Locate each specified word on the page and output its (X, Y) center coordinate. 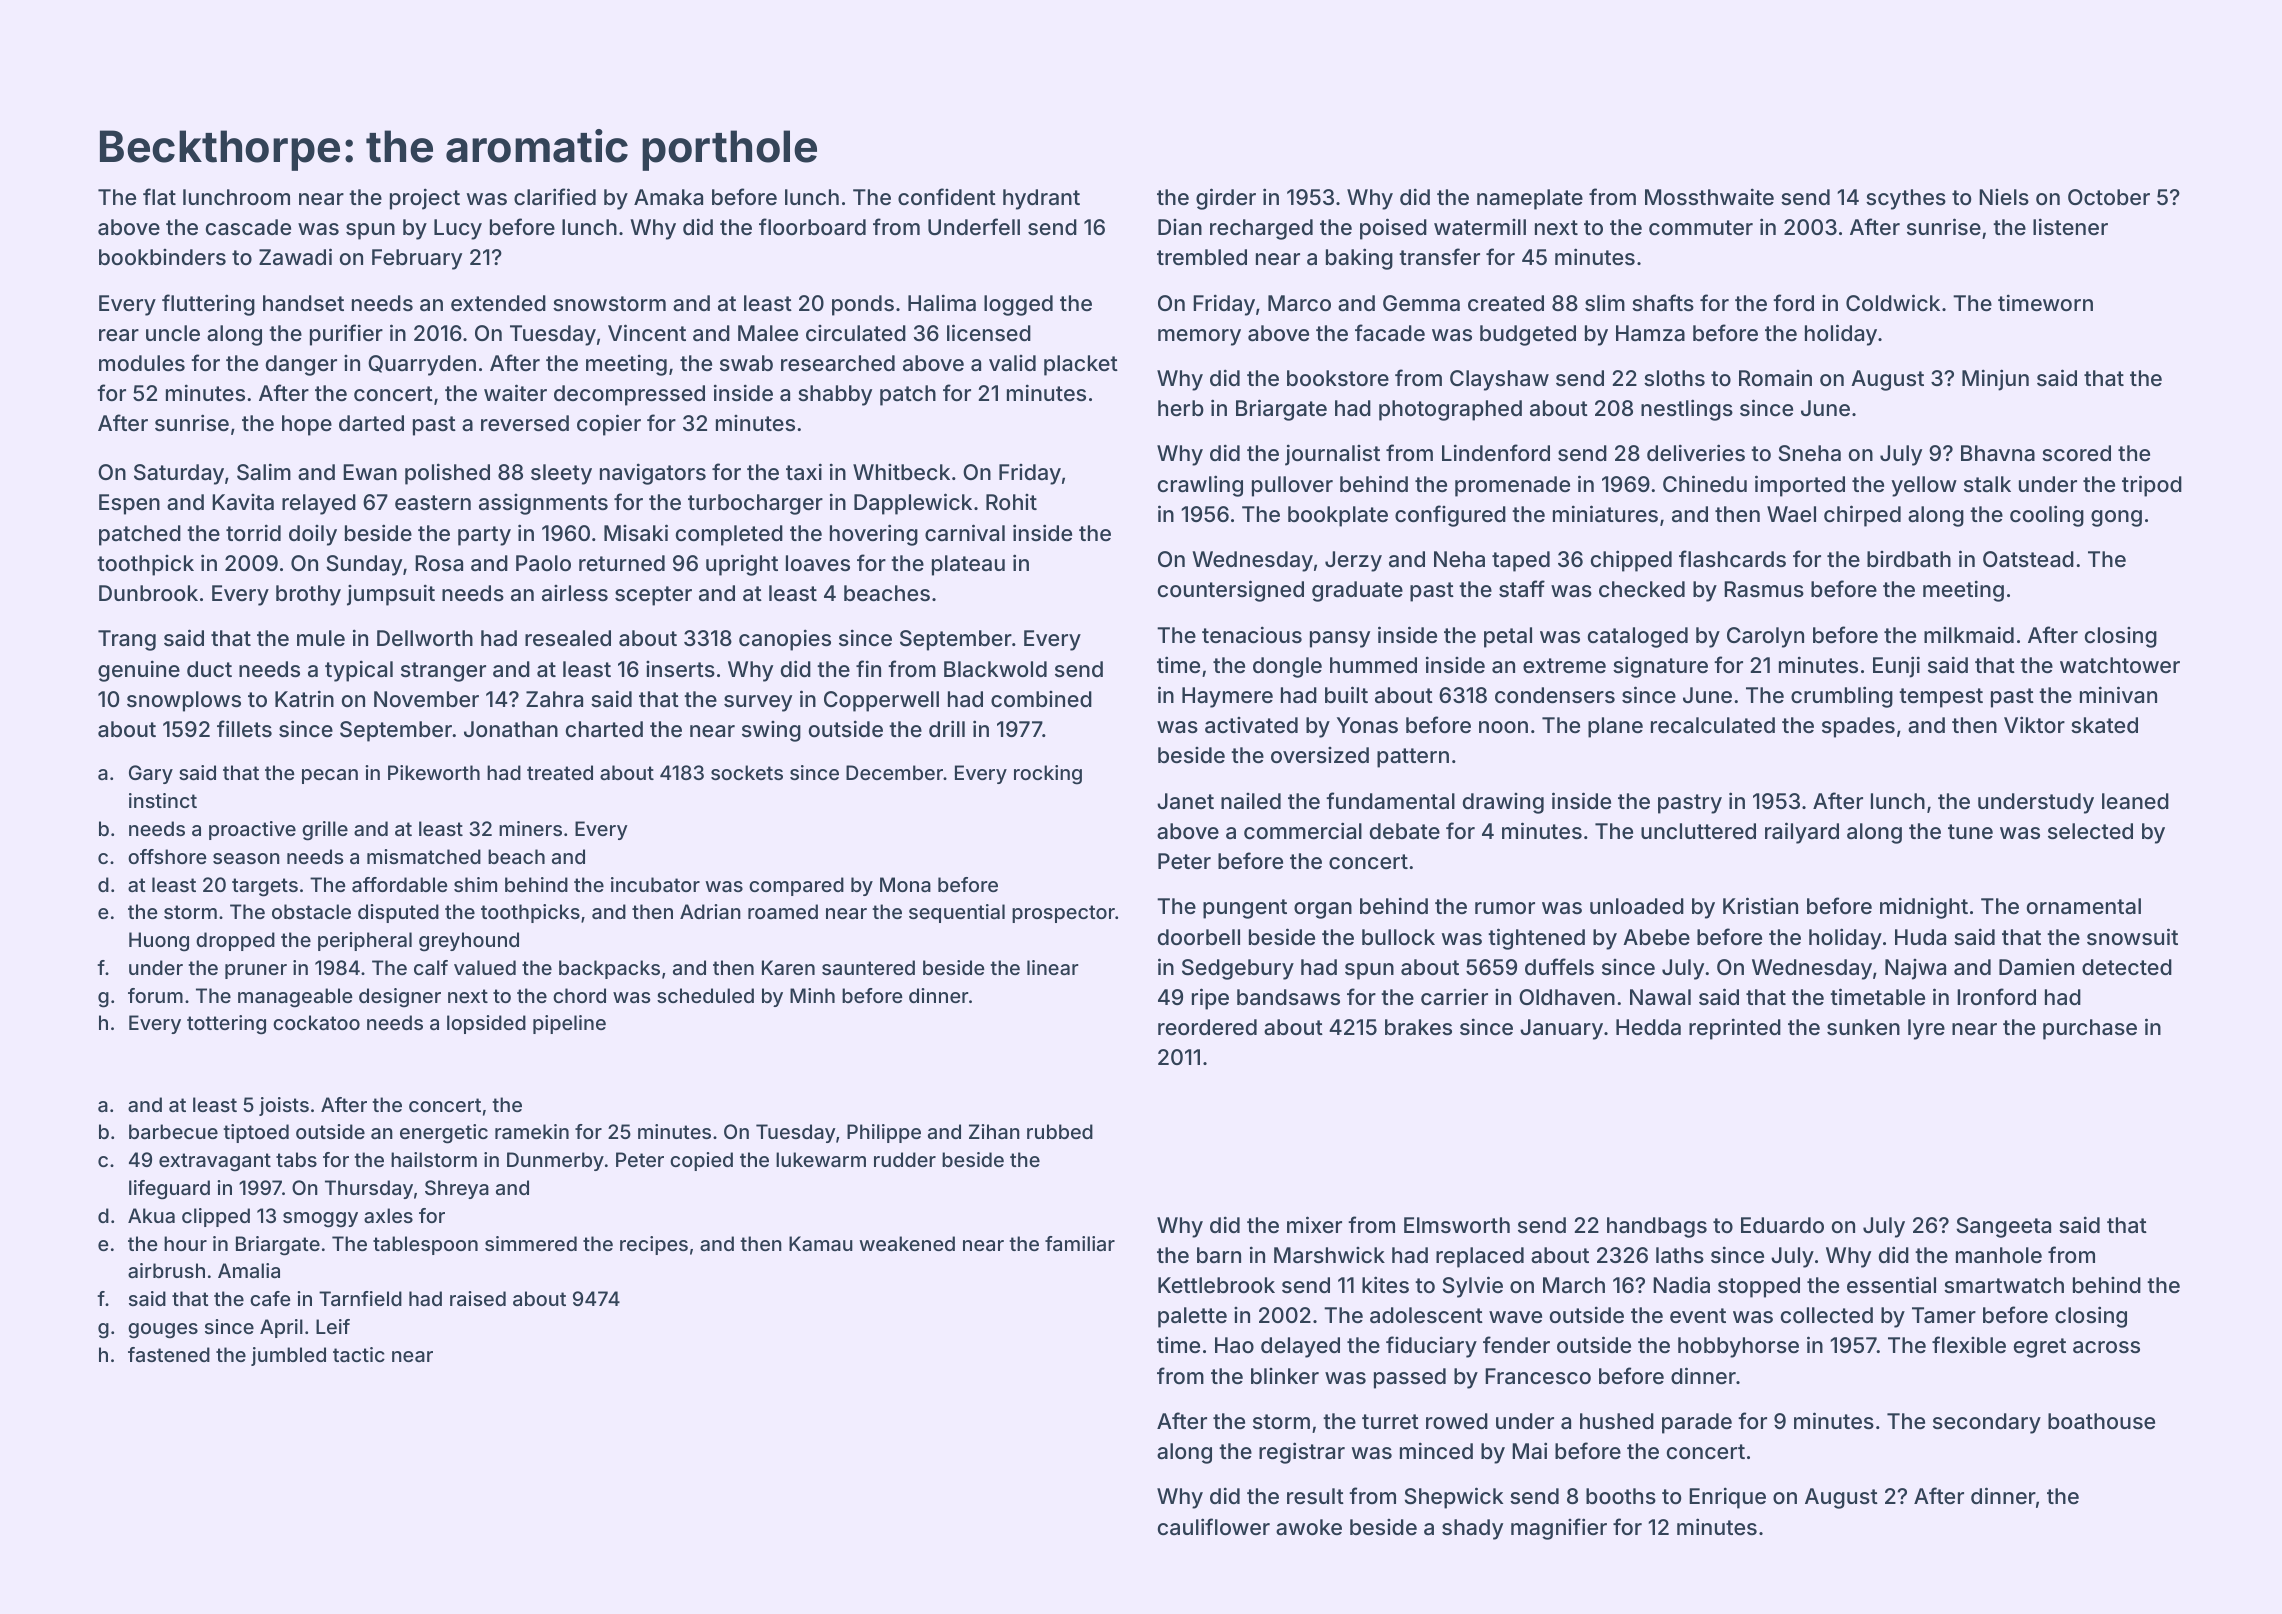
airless (575, 593)
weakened (907, 1243)
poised (1393, 229)
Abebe (1656, 937)
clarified (555, 196)
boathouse (2101, 1421)
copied (701, 1161)
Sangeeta (2003, 1227)
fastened (169, 1354)
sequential (957, 913)
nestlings (1687, 410)
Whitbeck (901, 472)
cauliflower (1214, 1526)
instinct (163, 800)
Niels (2004, 197)
